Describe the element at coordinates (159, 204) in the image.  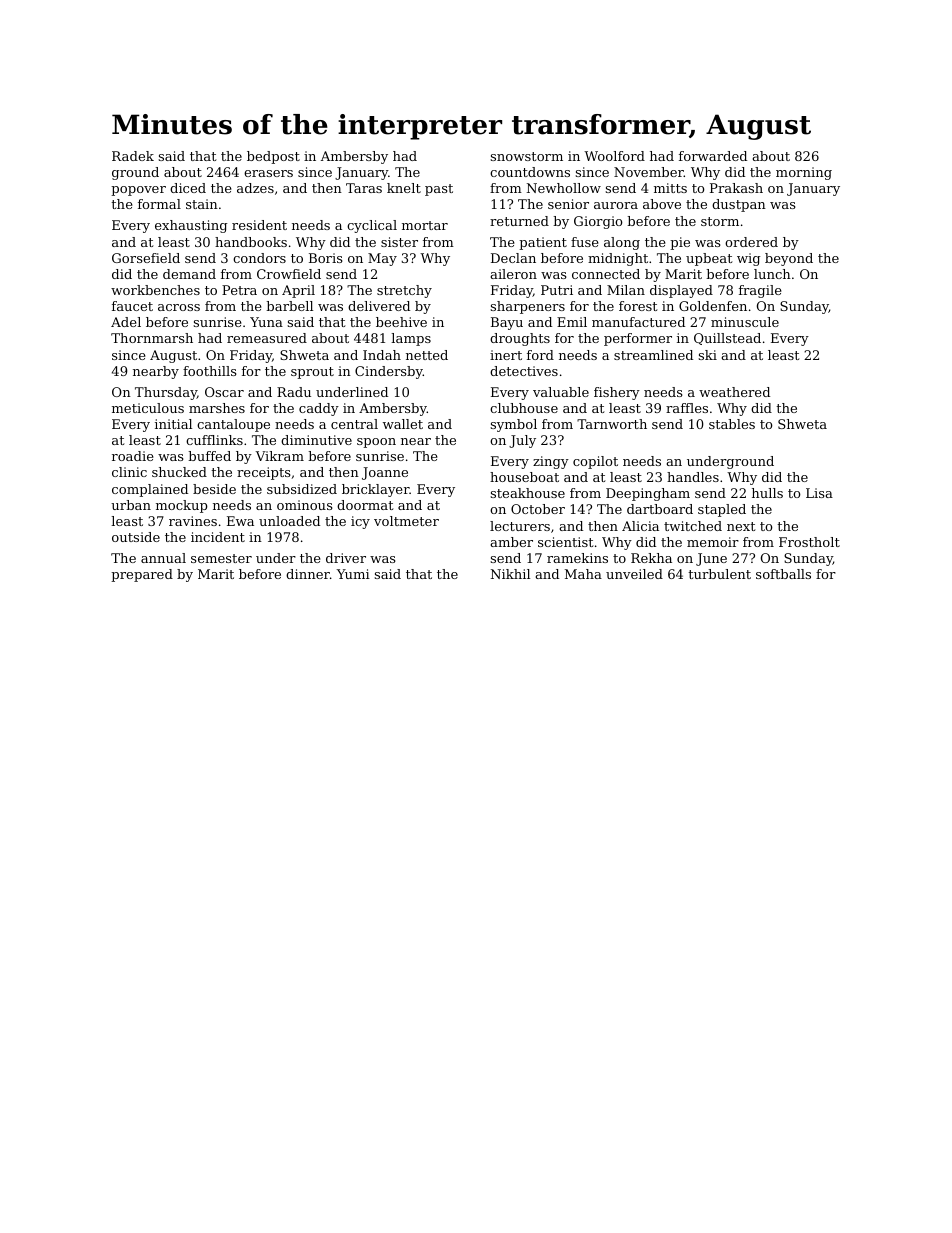
I see `formal` at that location.
